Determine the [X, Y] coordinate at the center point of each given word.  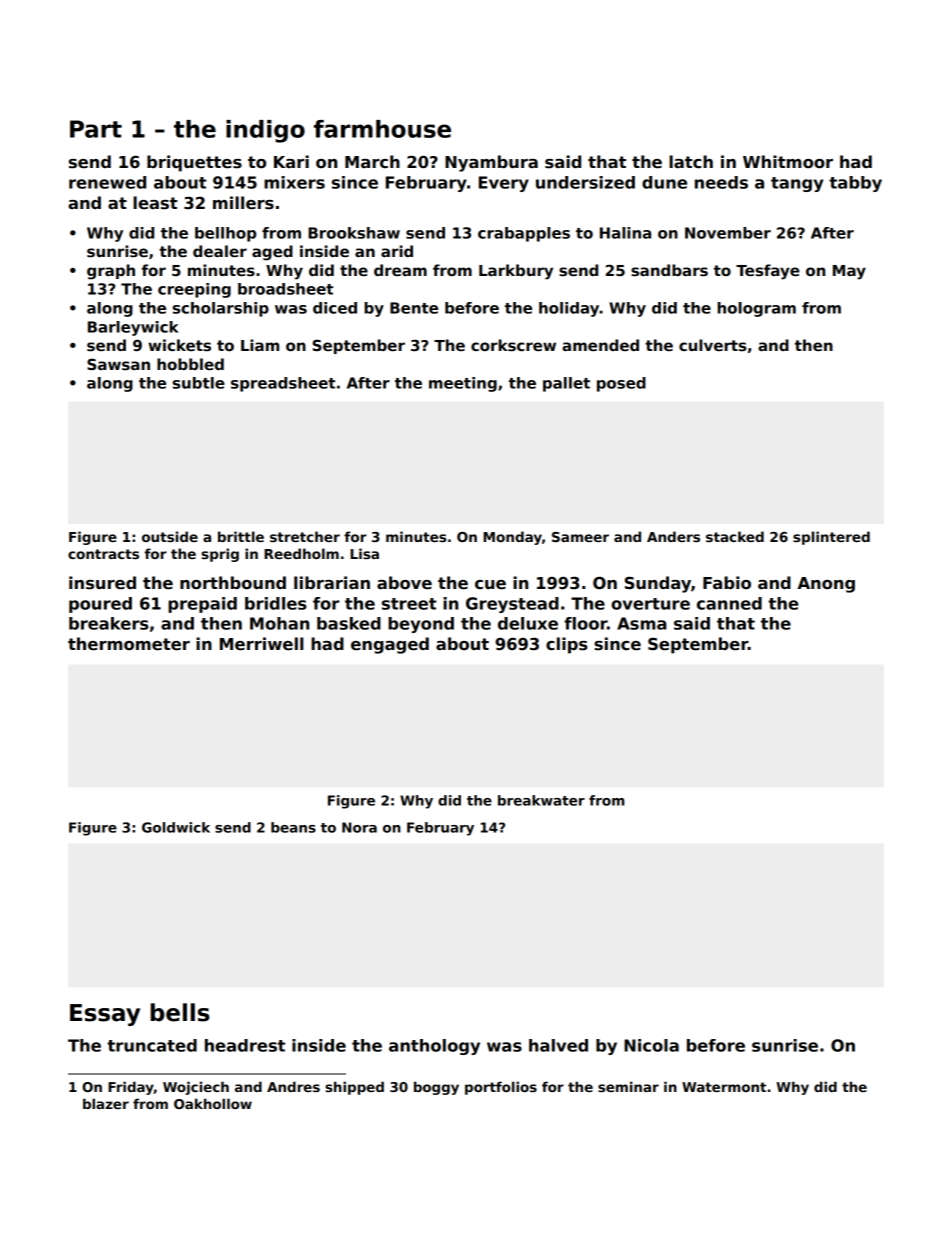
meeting [463, 384]
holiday [569, 309]
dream [400, 270]
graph [111, 272]
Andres [293, 1086]
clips [567, 645]
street [409, 604]
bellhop [225, 234]
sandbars [669, 270]
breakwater [541, 800]
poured [100, 605]
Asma [642, 623]
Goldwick [176, 827]
